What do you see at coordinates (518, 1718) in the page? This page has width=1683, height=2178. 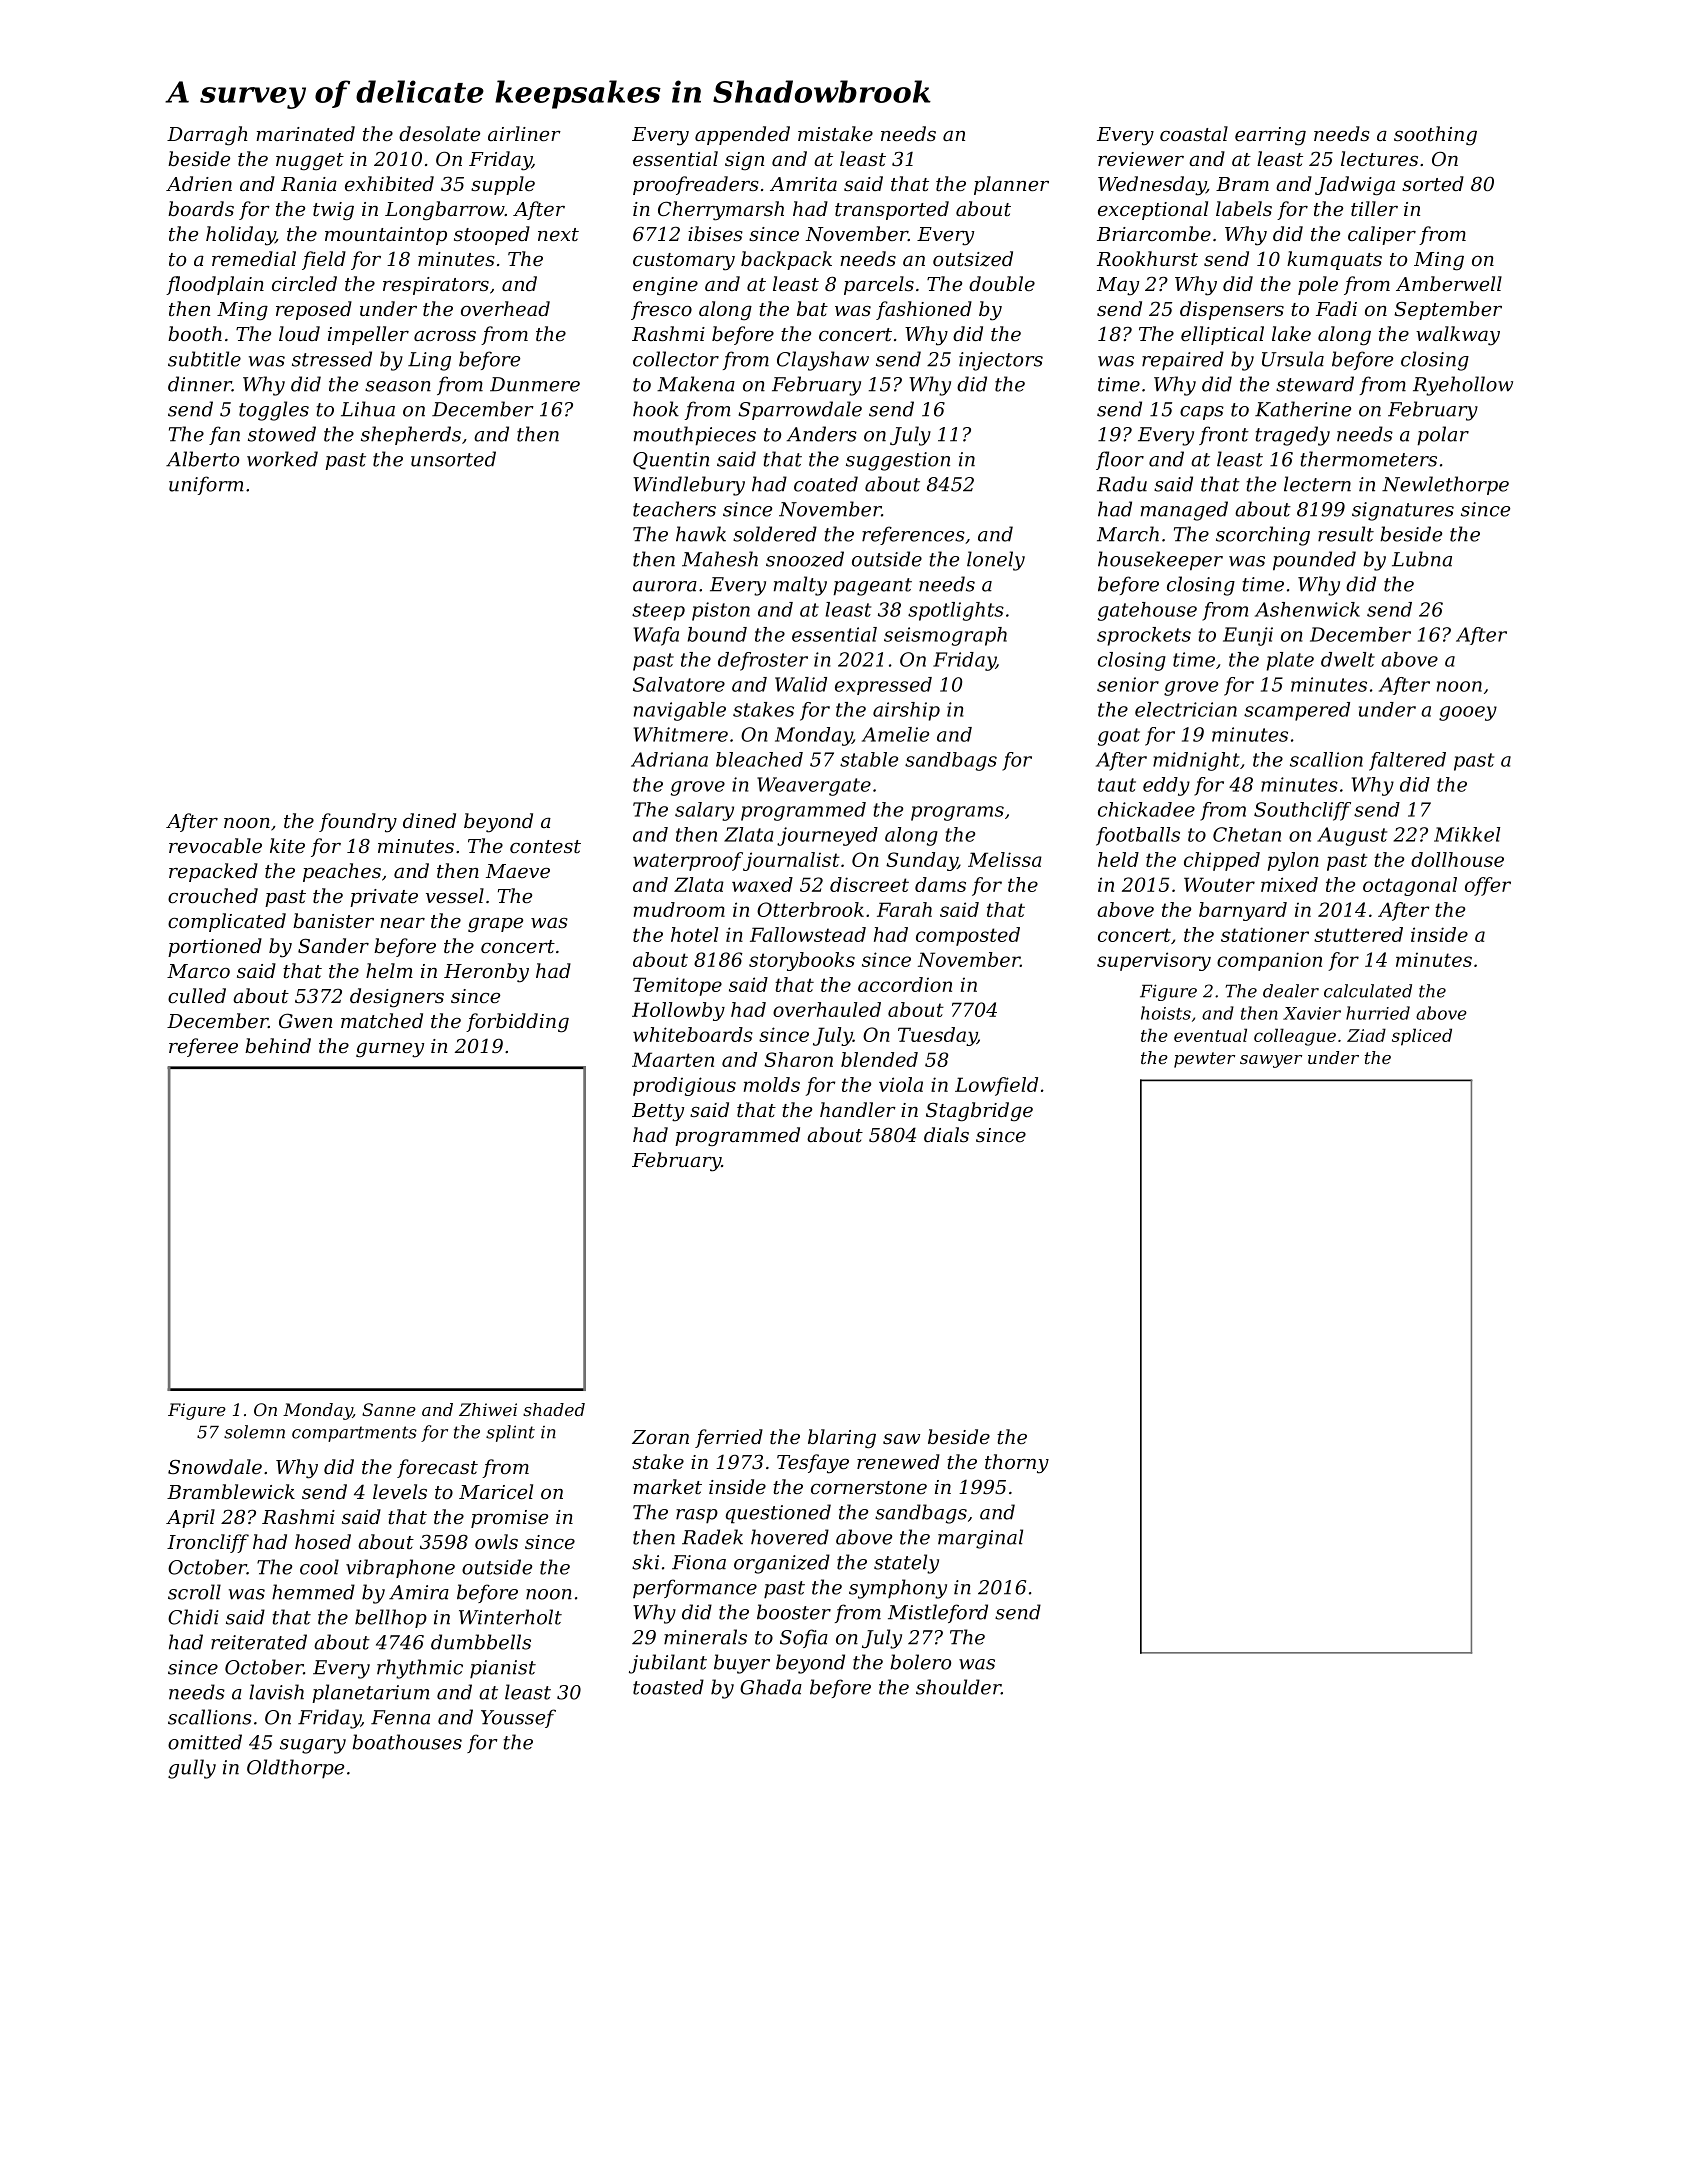 I see `Youssef` at bounding box center [518, 1718].
